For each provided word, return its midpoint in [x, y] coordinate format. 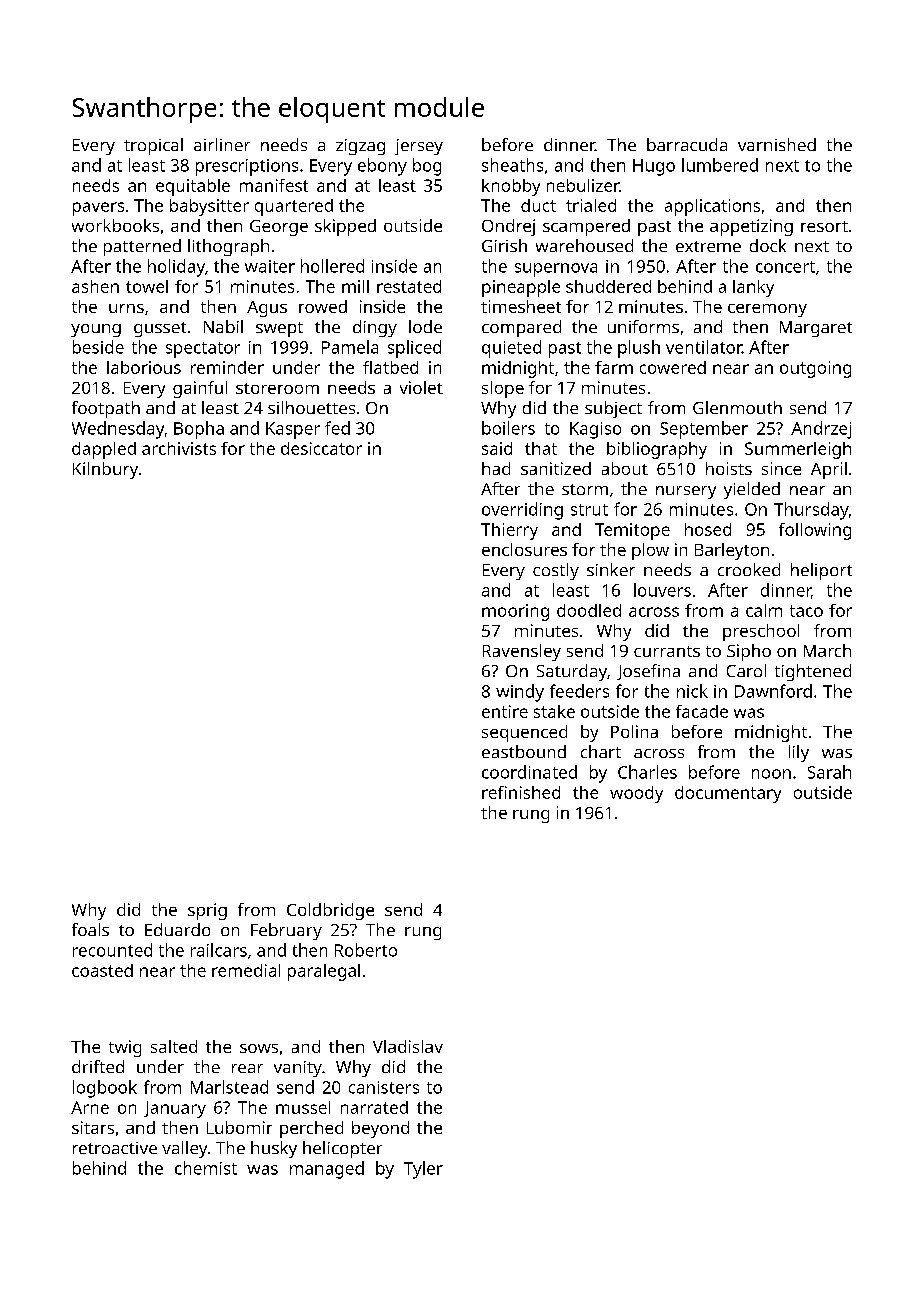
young [96, 330]
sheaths [512, 165]
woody [636, 794]
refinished [521, 792]
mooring [515, 612]
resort [824, 226]
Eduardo [177, 929]
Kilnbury [105, 470]
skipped [345, 227]
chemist [206, 1168]
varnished [777, 144]
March [827, 650]
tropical [153, 146]
